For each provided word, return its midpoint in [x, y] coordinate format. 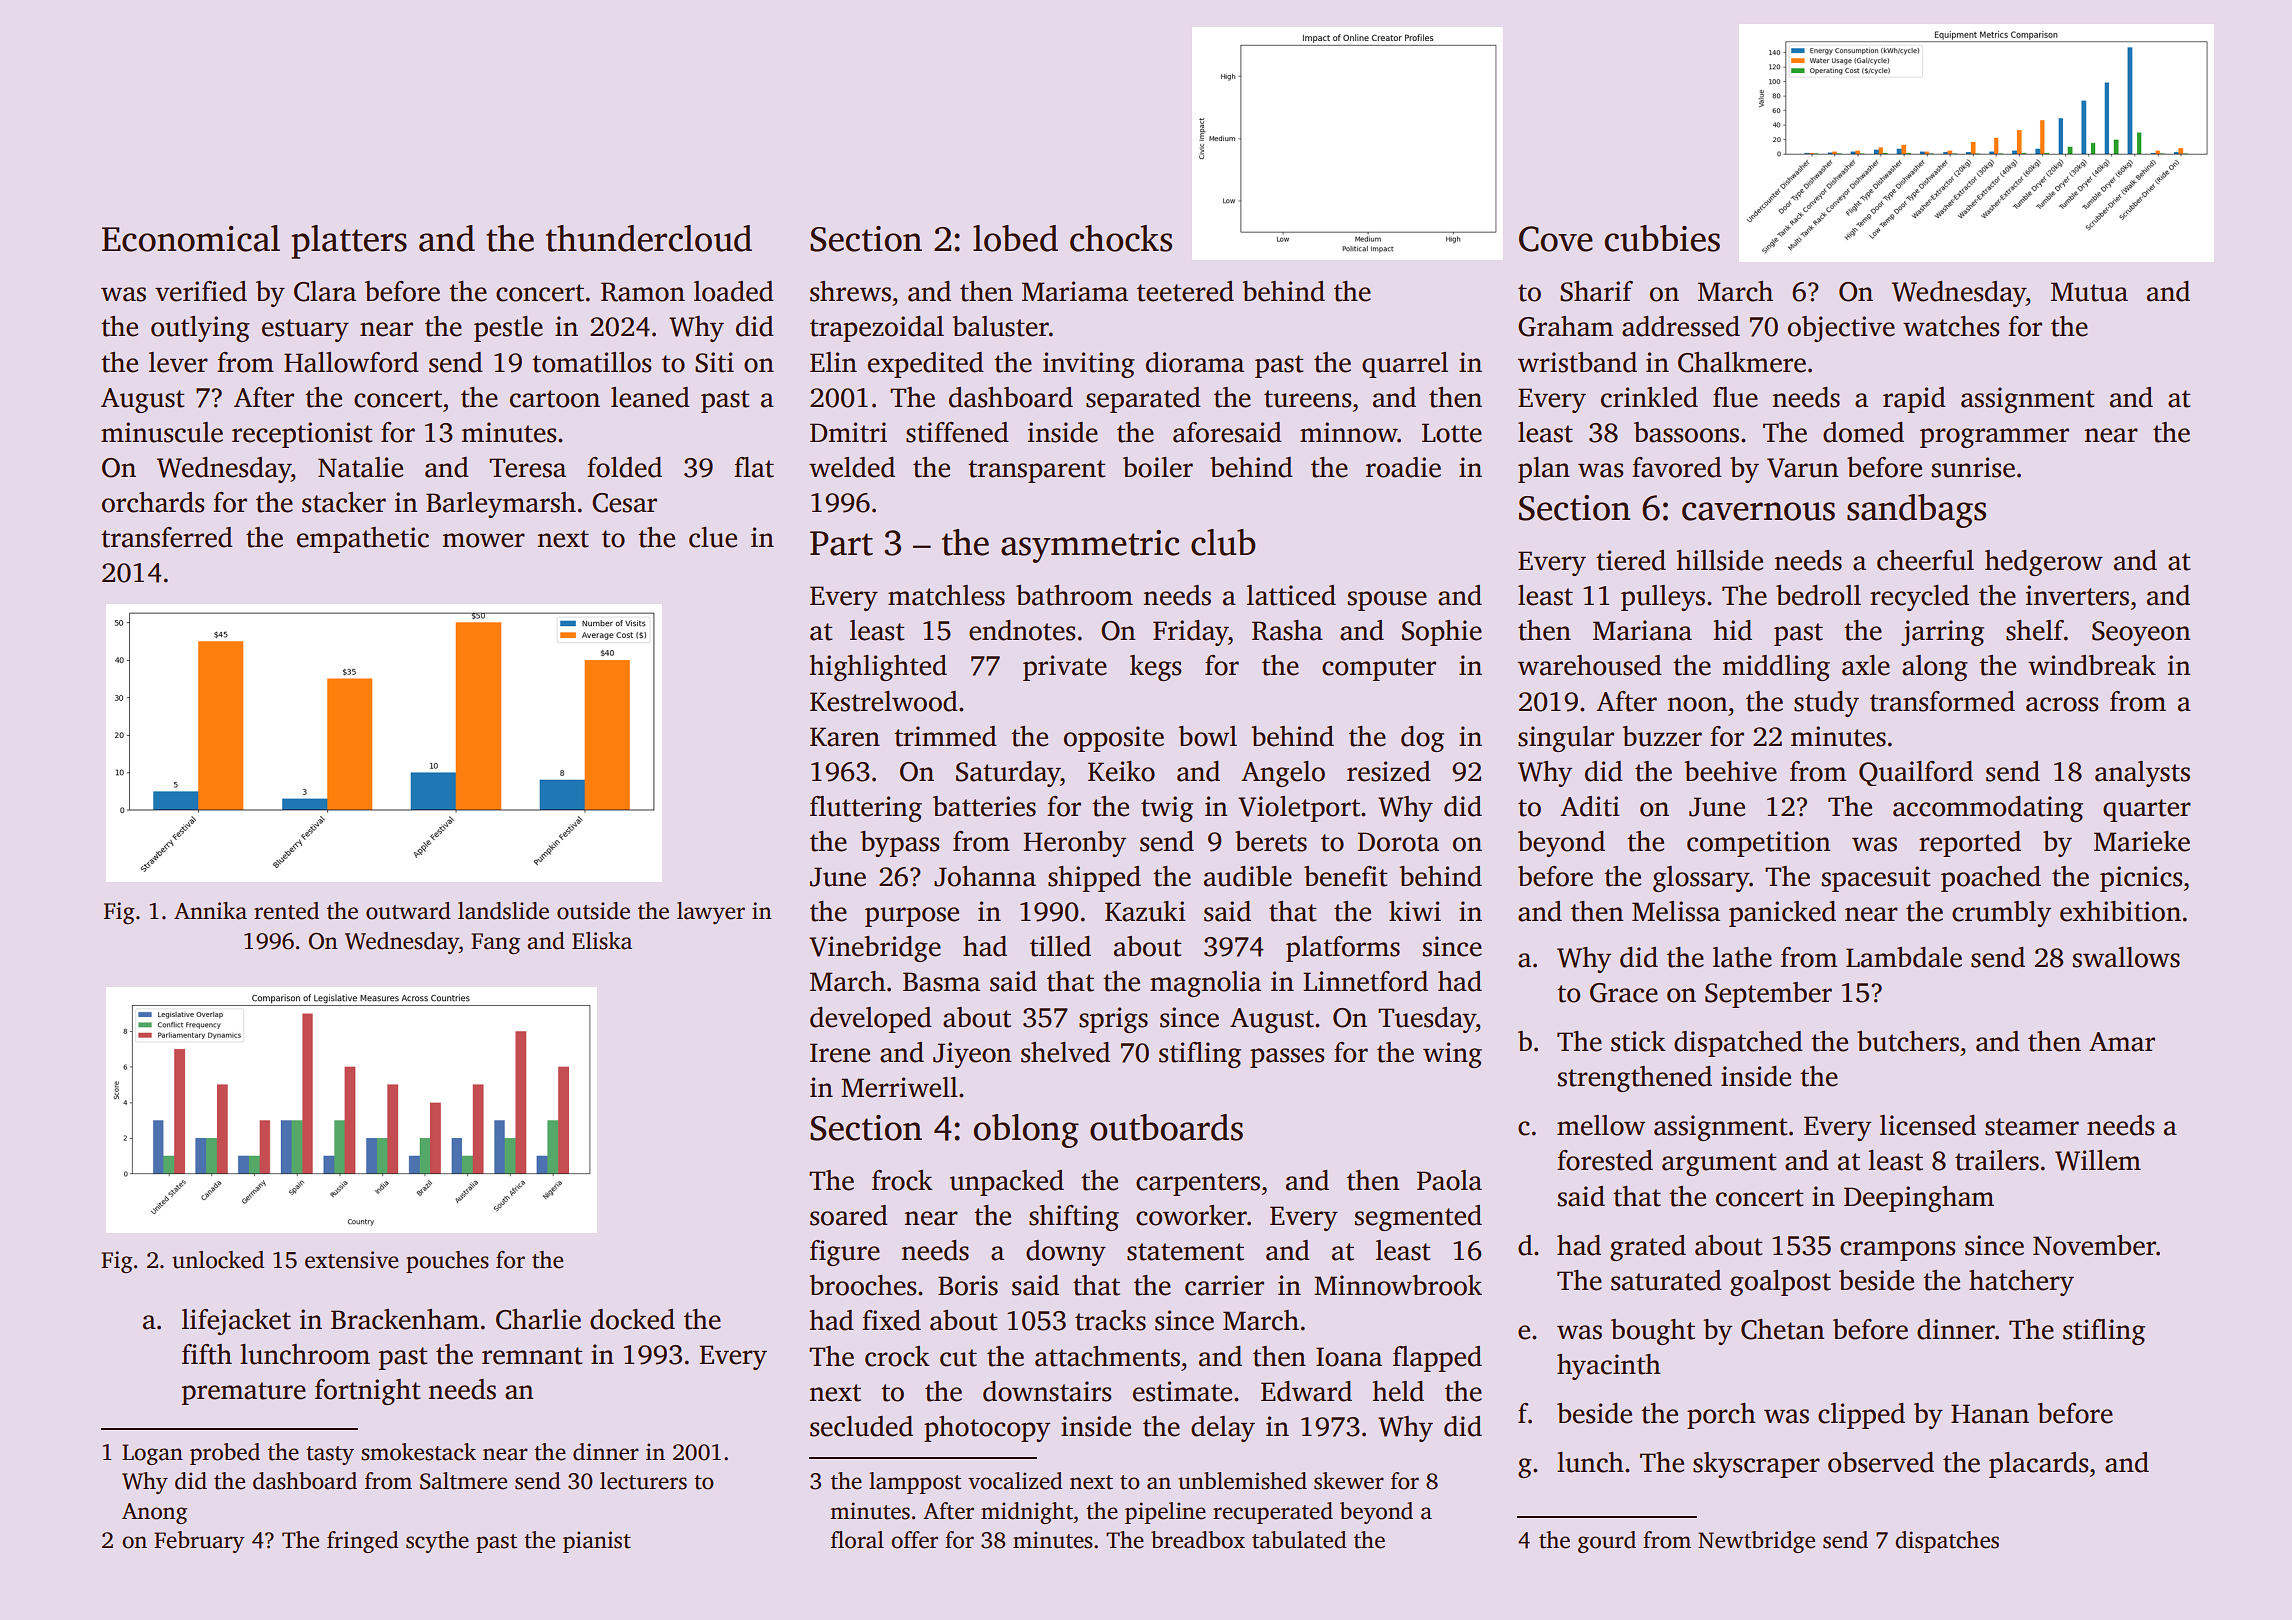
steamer [2032, 1127]
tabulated [1299, 1540]
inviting [1089, 365]
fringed [363, 1542]
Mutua [2089, 292]
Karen [845, 737]
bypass [899, 844]
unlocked [218, 1260]
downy [1066, 1253]
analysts [2142, 774]
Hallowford [351, 362]
